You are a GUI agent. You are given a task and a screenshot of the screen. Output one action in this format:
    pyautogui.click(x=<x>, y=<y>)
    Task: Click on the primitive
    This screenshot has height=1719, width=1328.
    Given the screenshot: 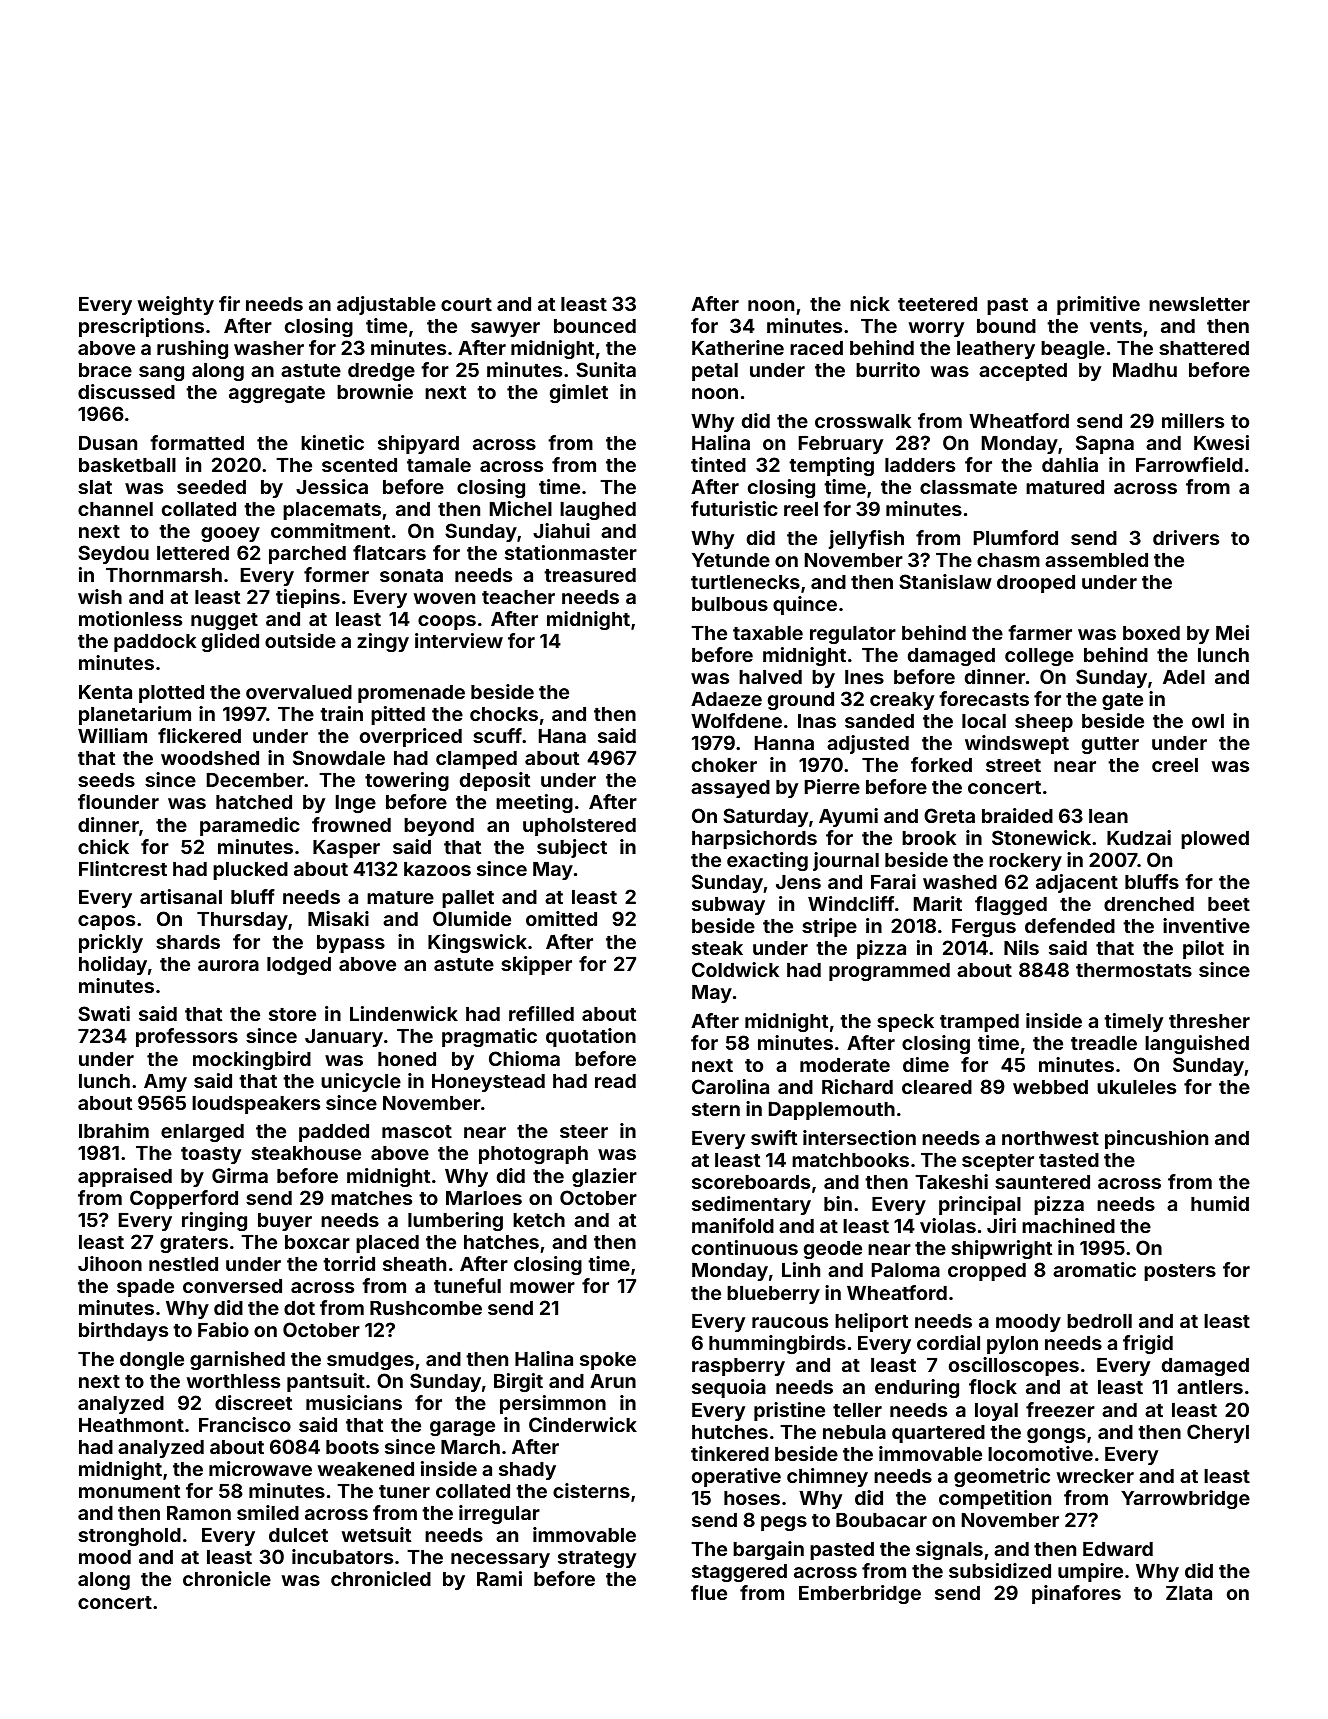 What is the action you would take?
    pyautogui.click(x=1098, y=305)
